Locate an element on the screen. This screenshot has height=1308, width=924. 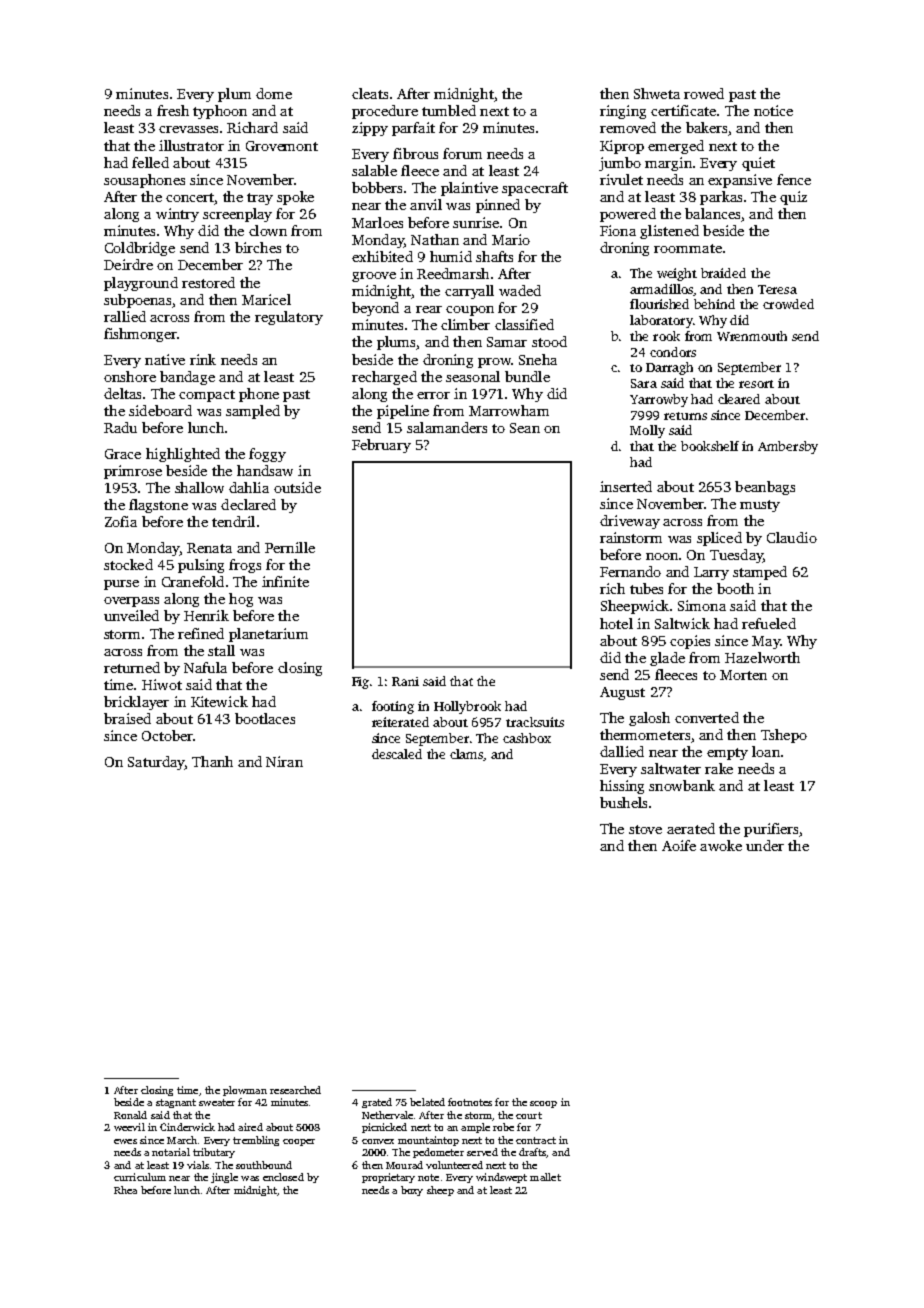
cleats is located at coordinates (370, 93).
